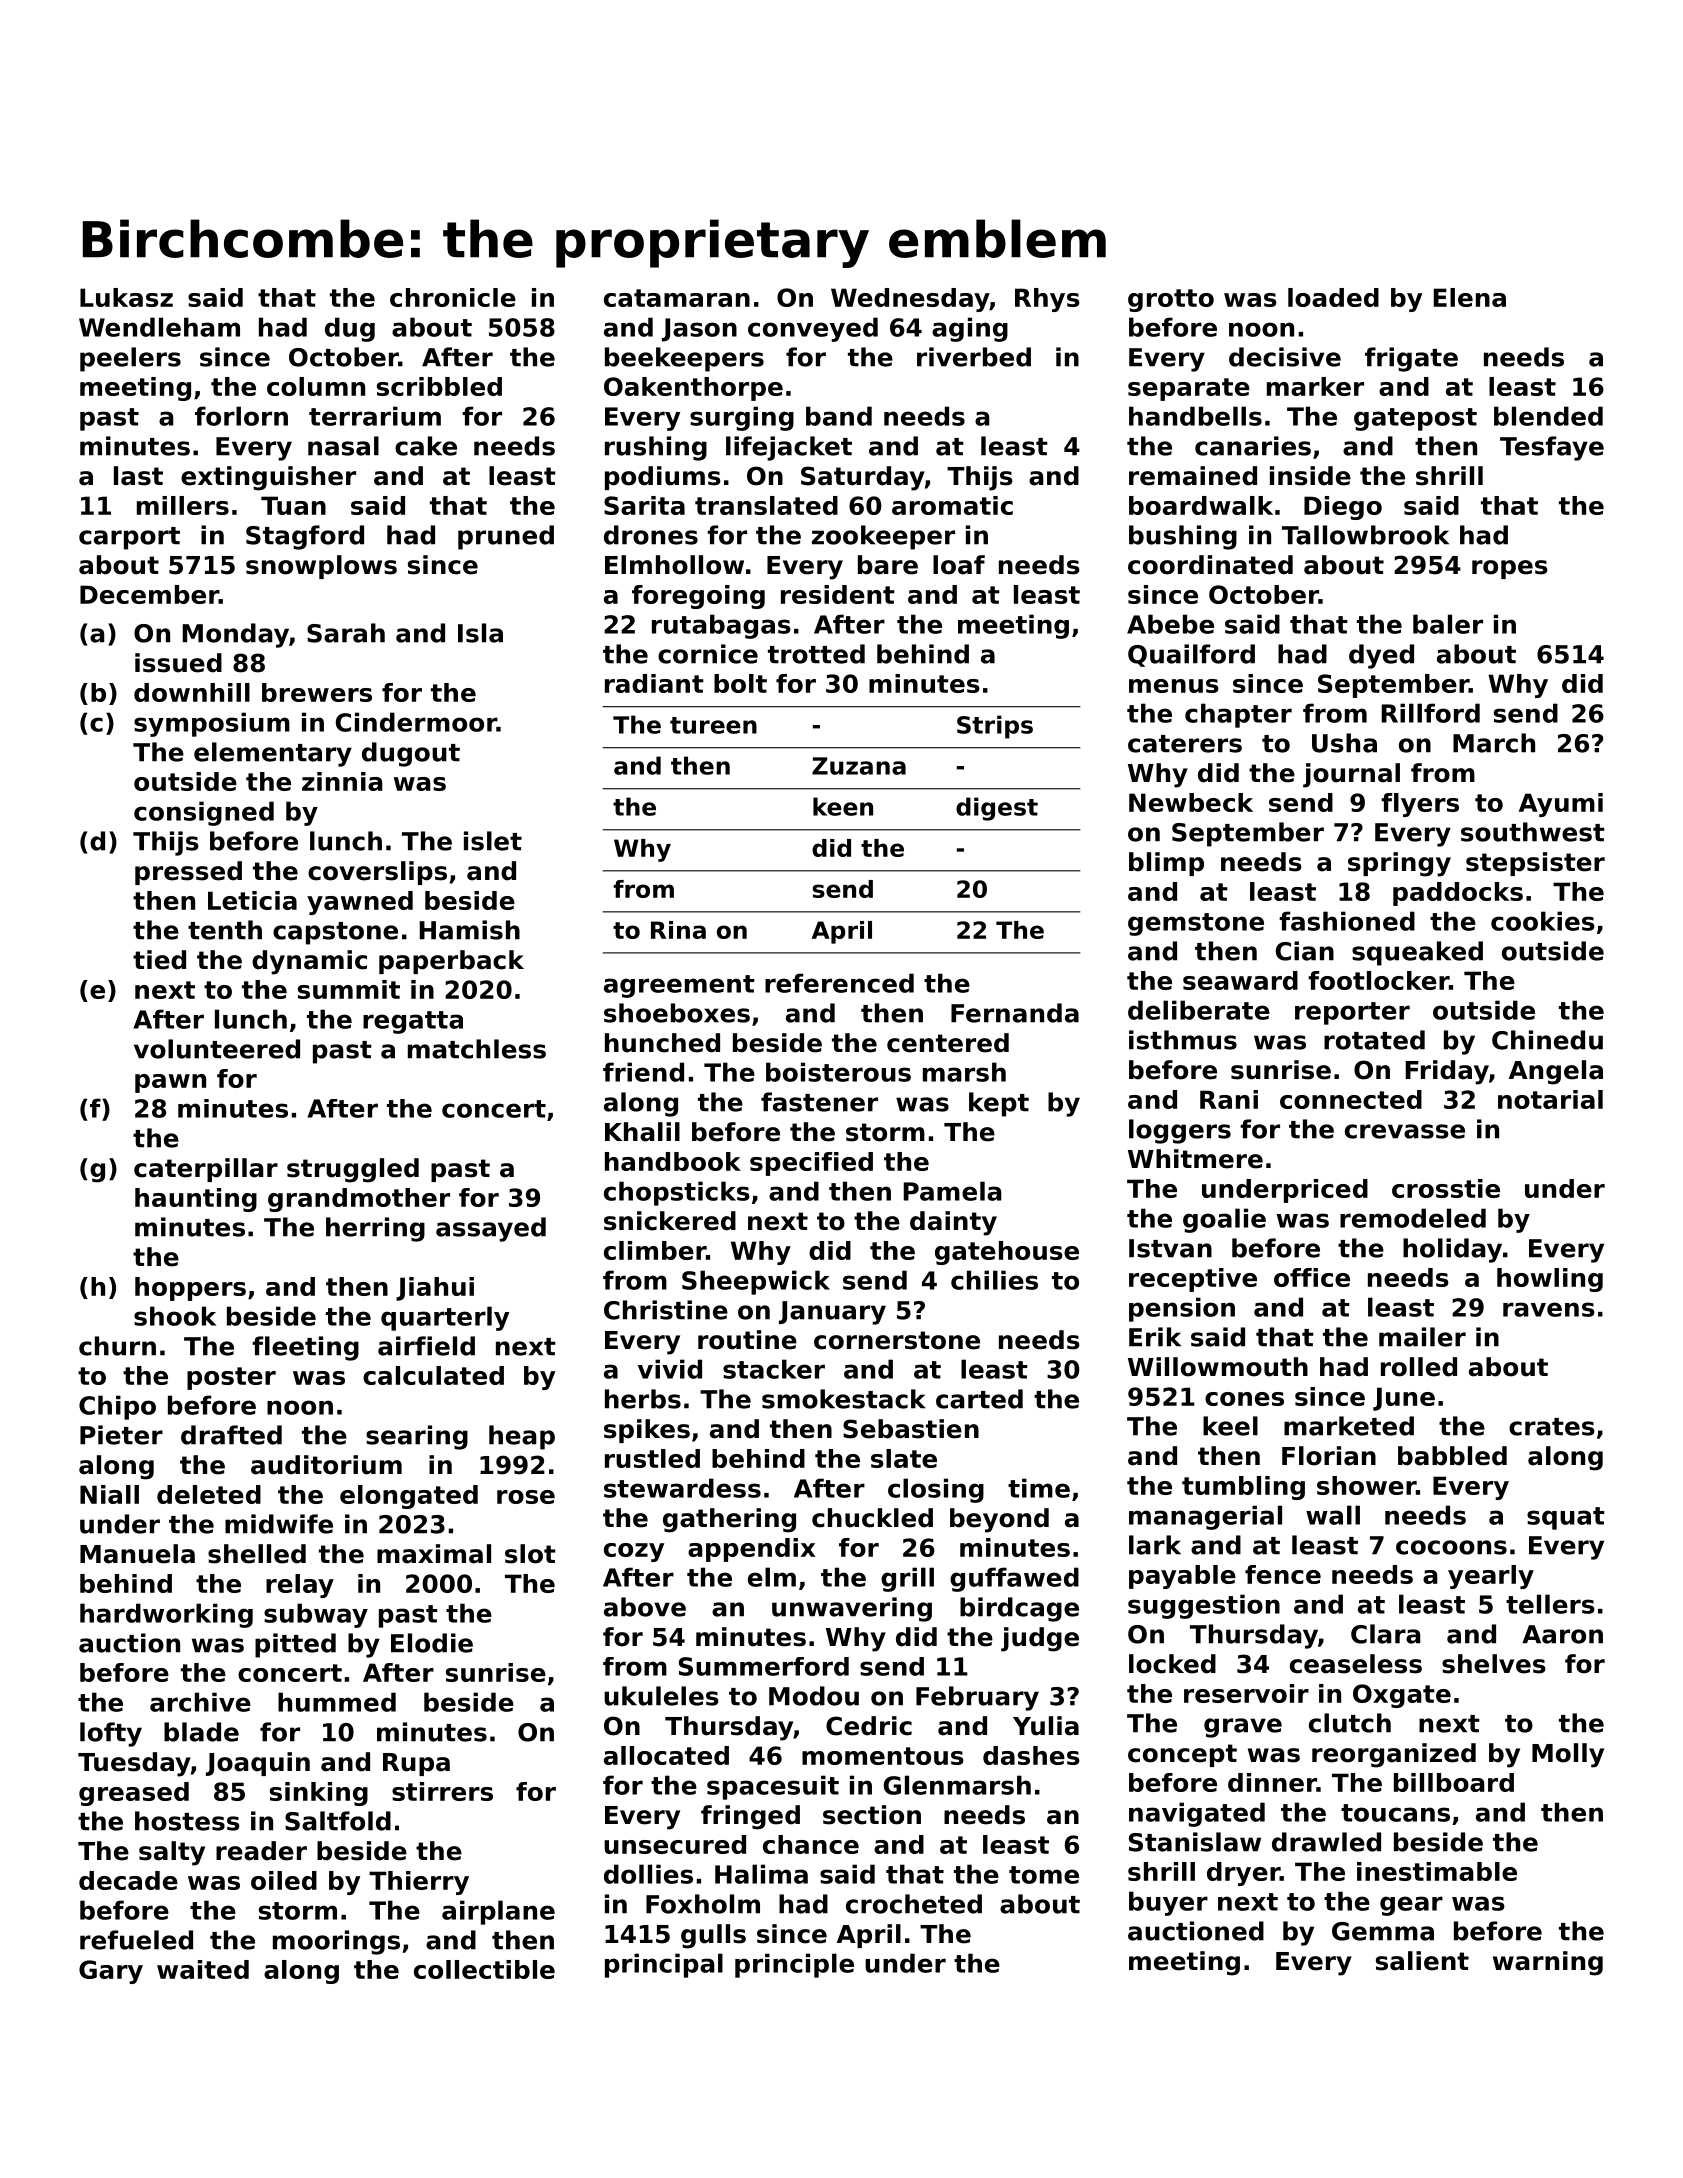 The height and width of the screenshot is (2178, 1683). What do you see at coordinates (1452, 1250) in the screenshot?
I see `holiday` at bounding box center [1452, 1250].
